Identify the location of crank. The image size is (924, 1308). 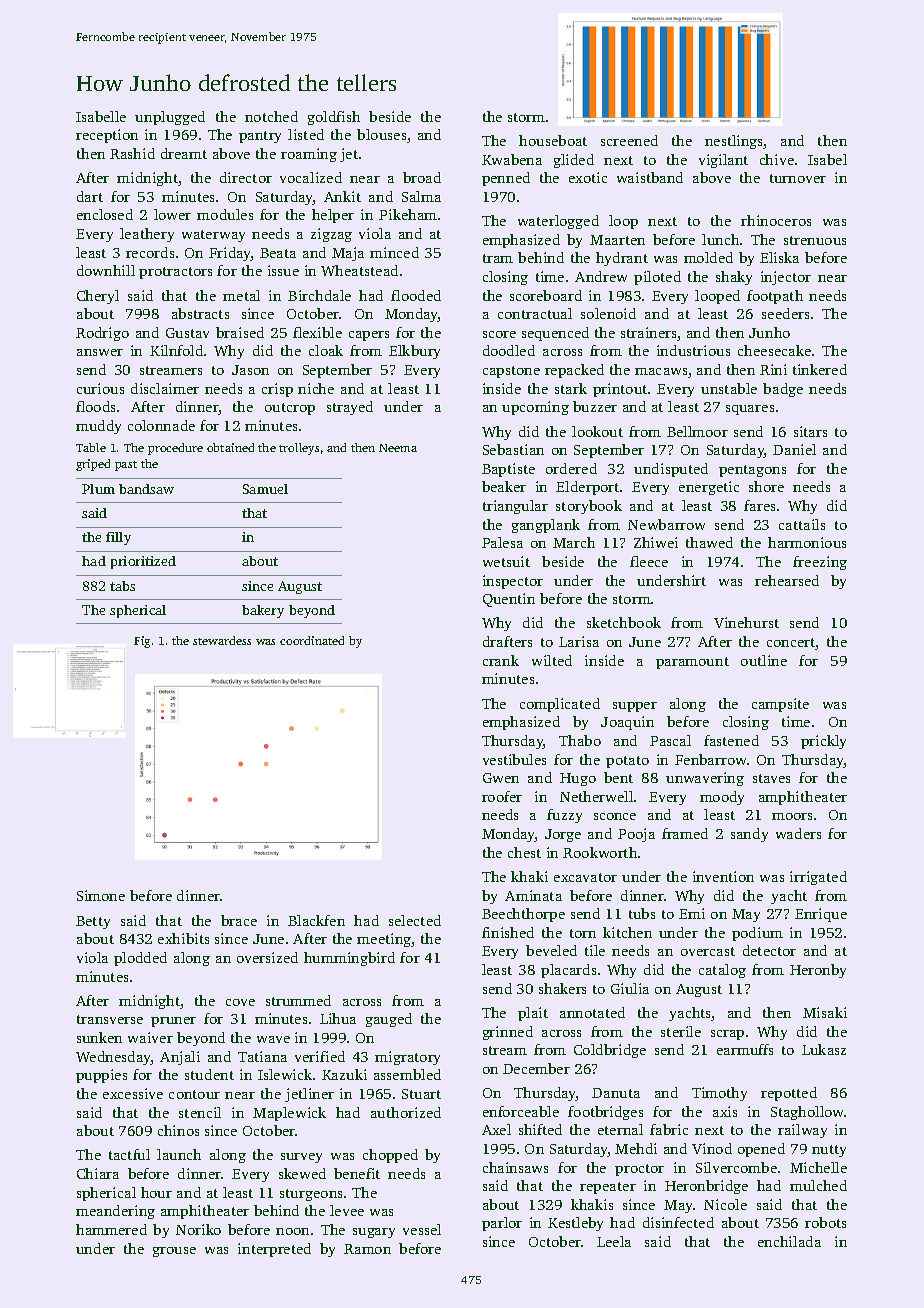
(501, 660).
